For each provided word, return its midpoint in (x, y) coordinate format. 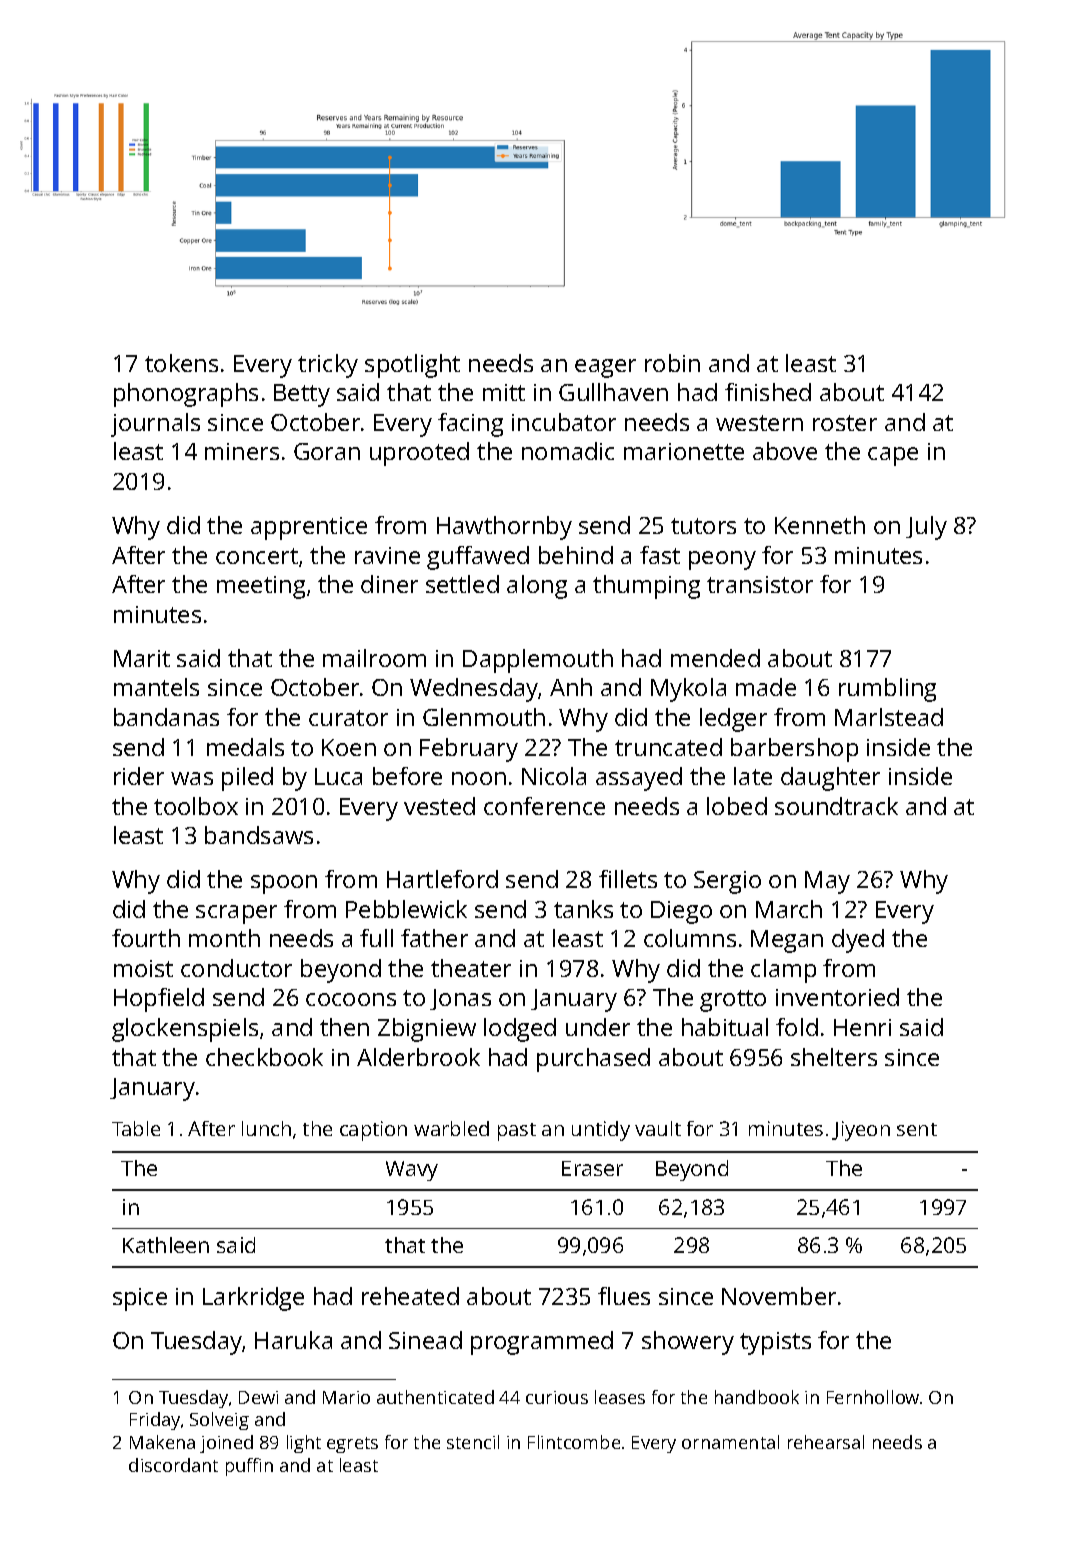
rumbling (887, 690)
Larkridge (253, 1299)
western (759, 423)
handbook (757, 1397)
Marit (142, 658)
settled (462, 584)
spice (140, 1299)
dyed (858, 941)
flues (624, 1296)
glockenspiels (185, 1030)
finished (768, 392)
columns (690, 938)
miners (242, 451)
